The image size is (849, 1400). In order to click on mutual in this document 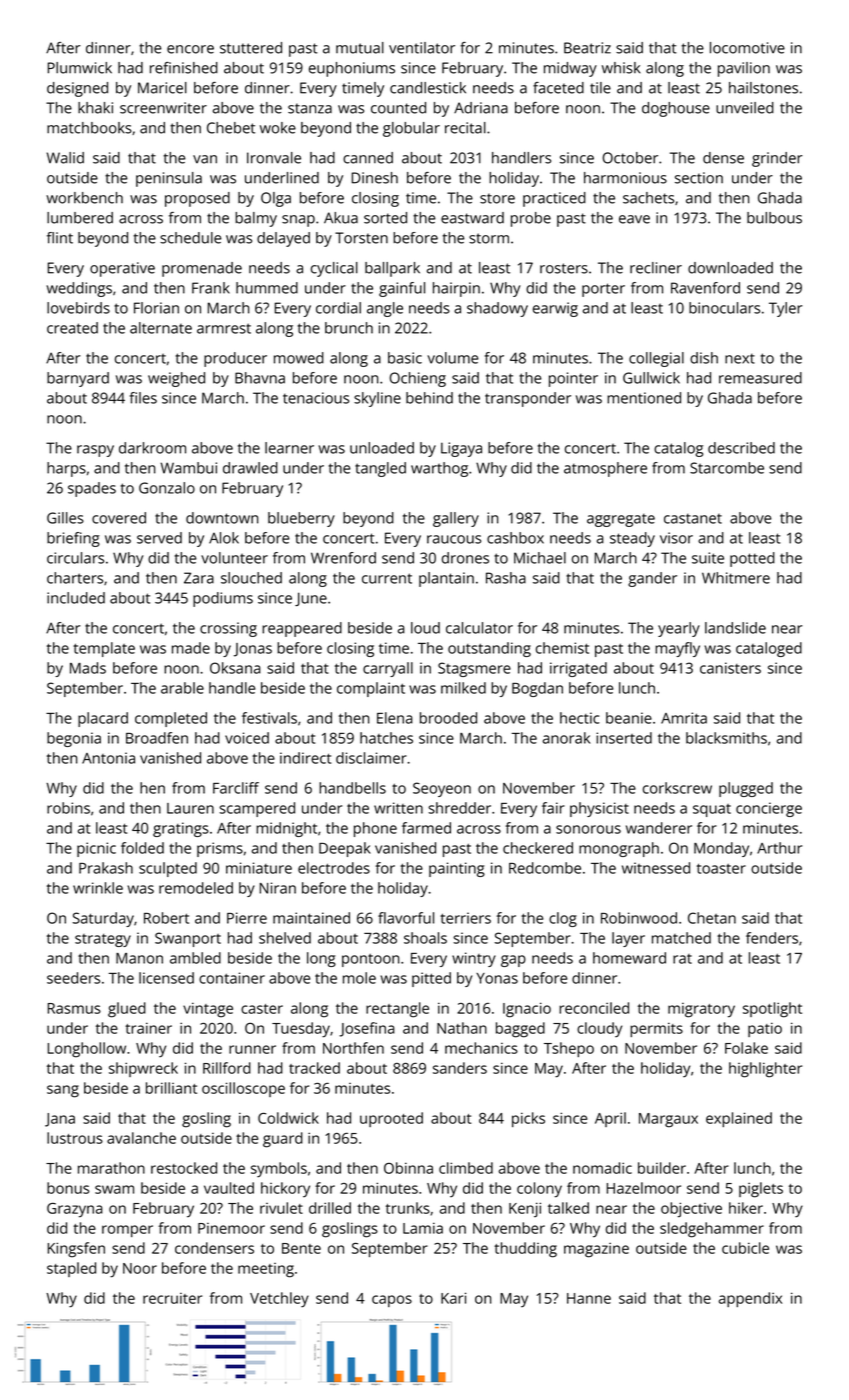, I will do `click(360, 48)`.
